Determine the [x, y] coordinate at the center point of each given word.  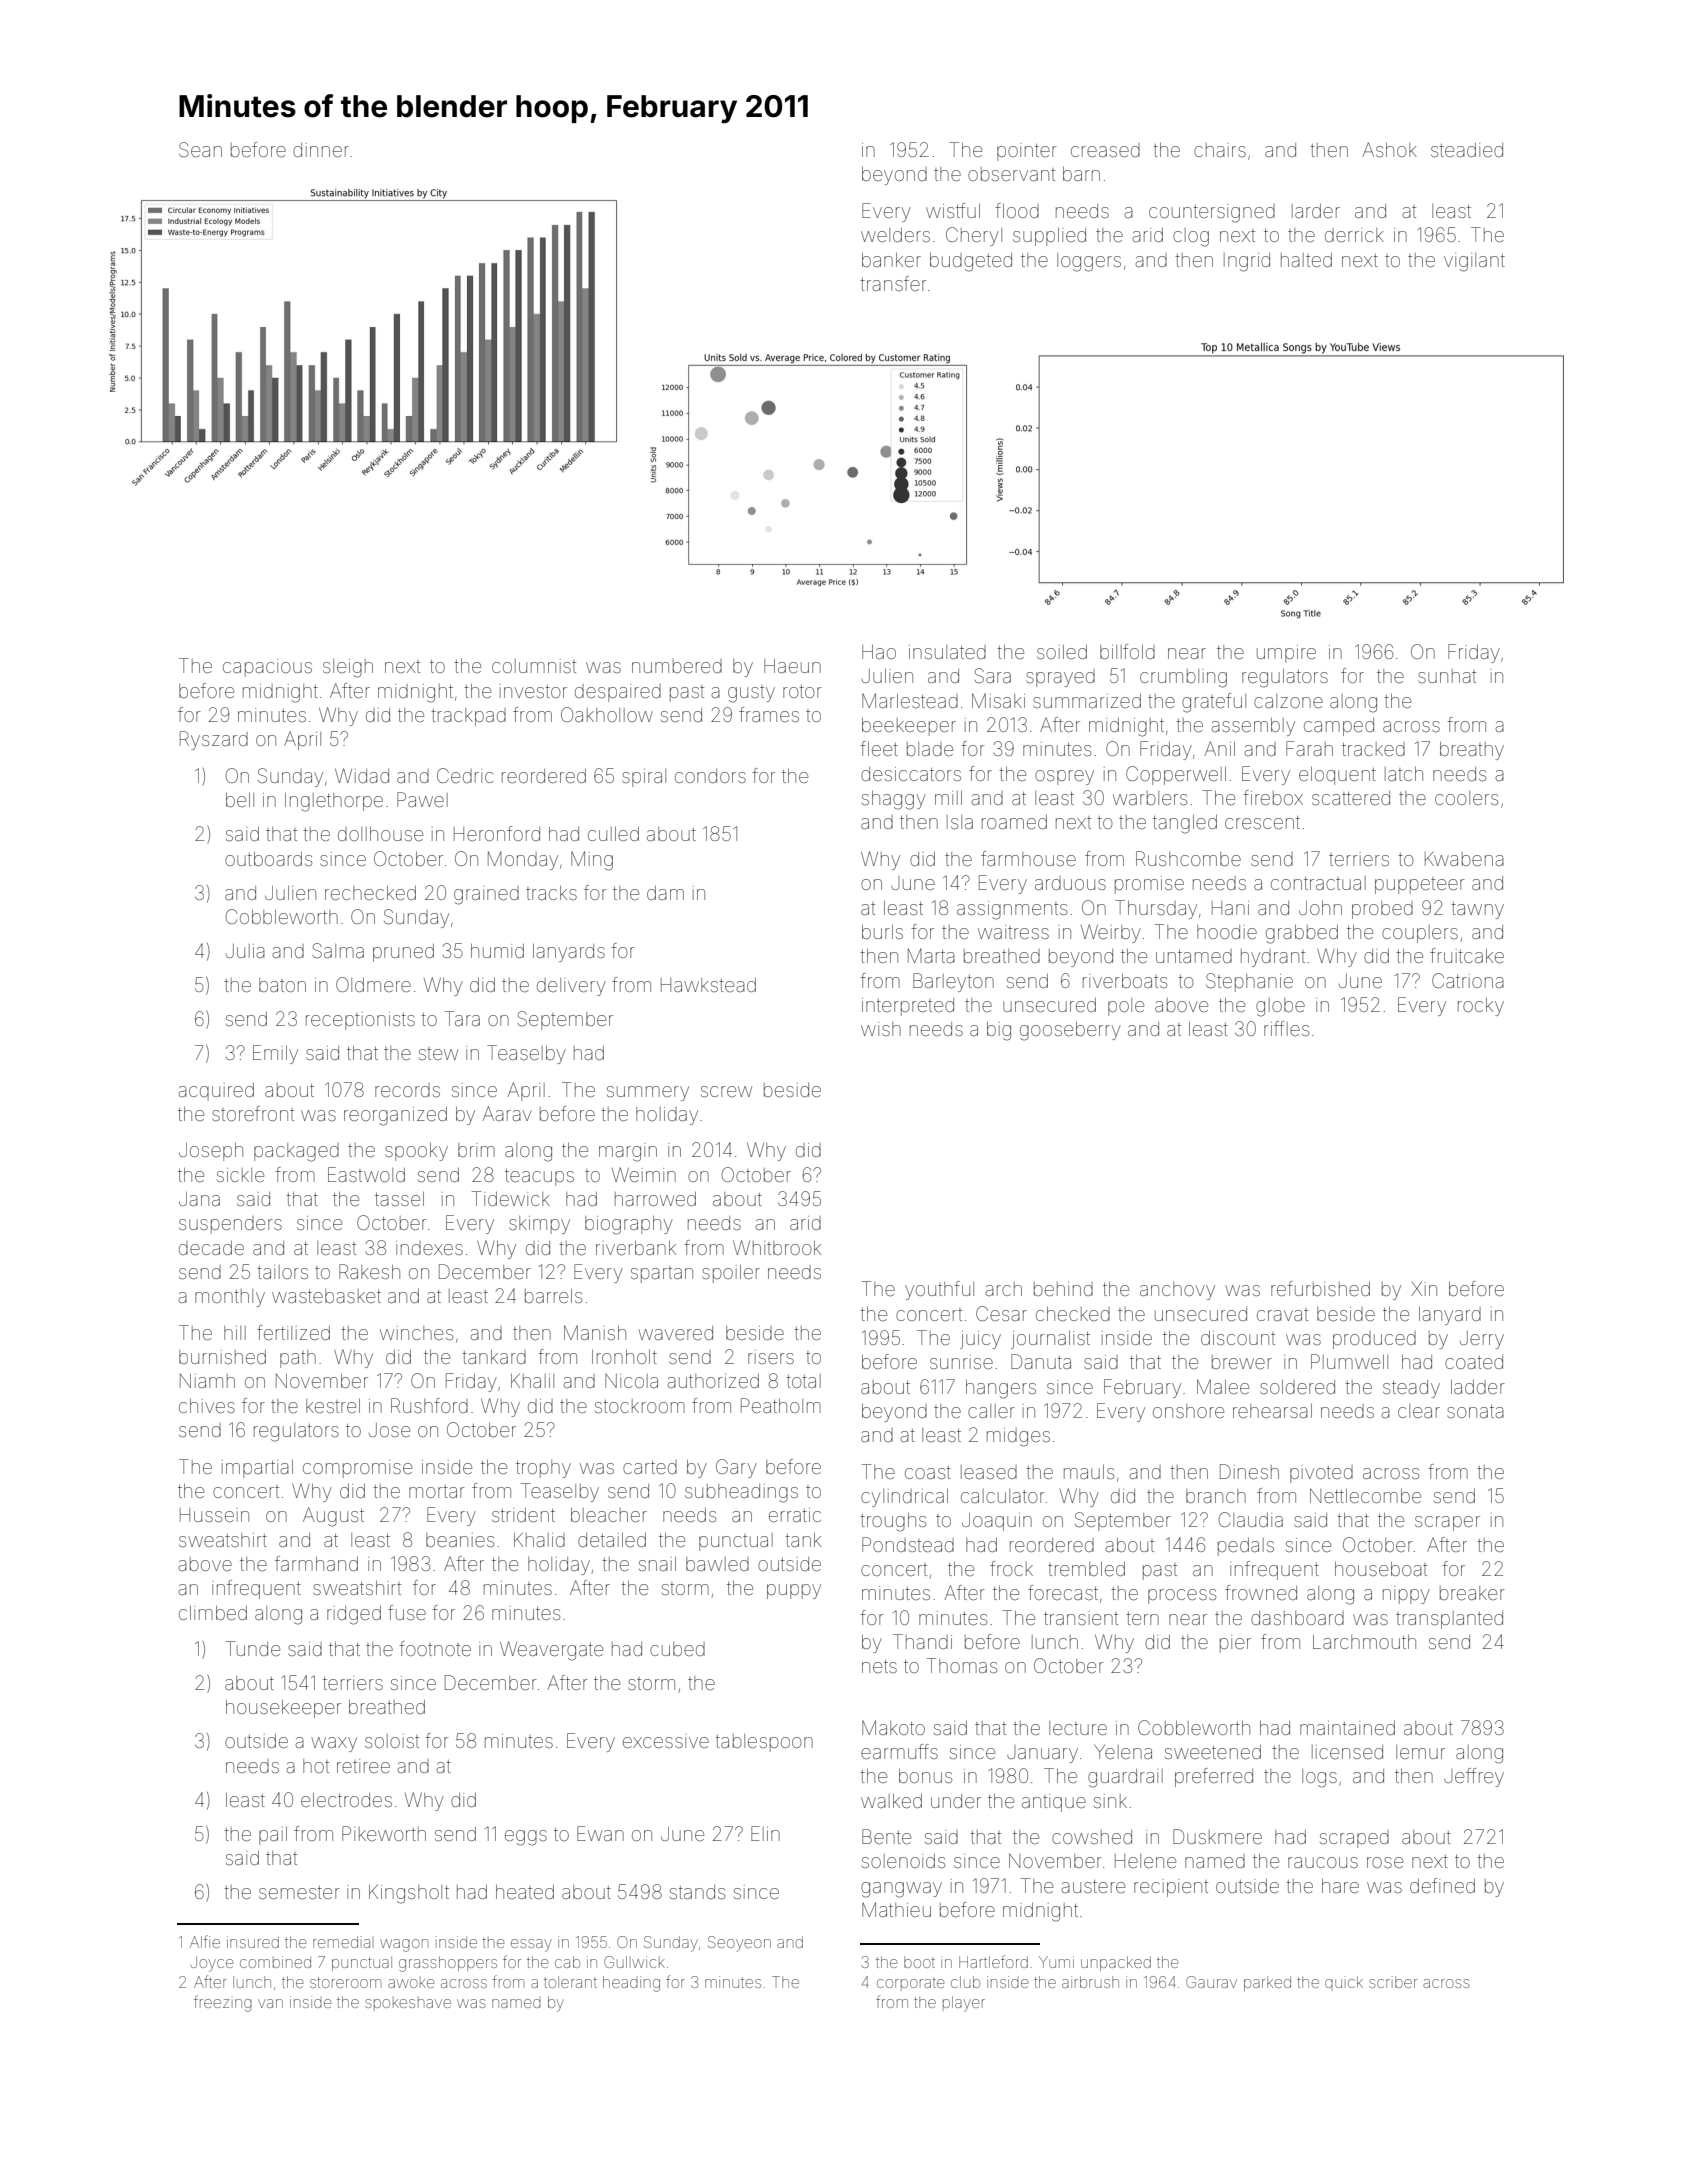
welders [895, 235]
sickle [240, 1175]
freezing [223, 2003]
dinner [321, 150]
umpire [1286, 654]
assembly [1253, 727]
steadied [1467, 150]
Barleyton [953, 982]
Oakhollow [607, 714]
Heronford [497, 833]
